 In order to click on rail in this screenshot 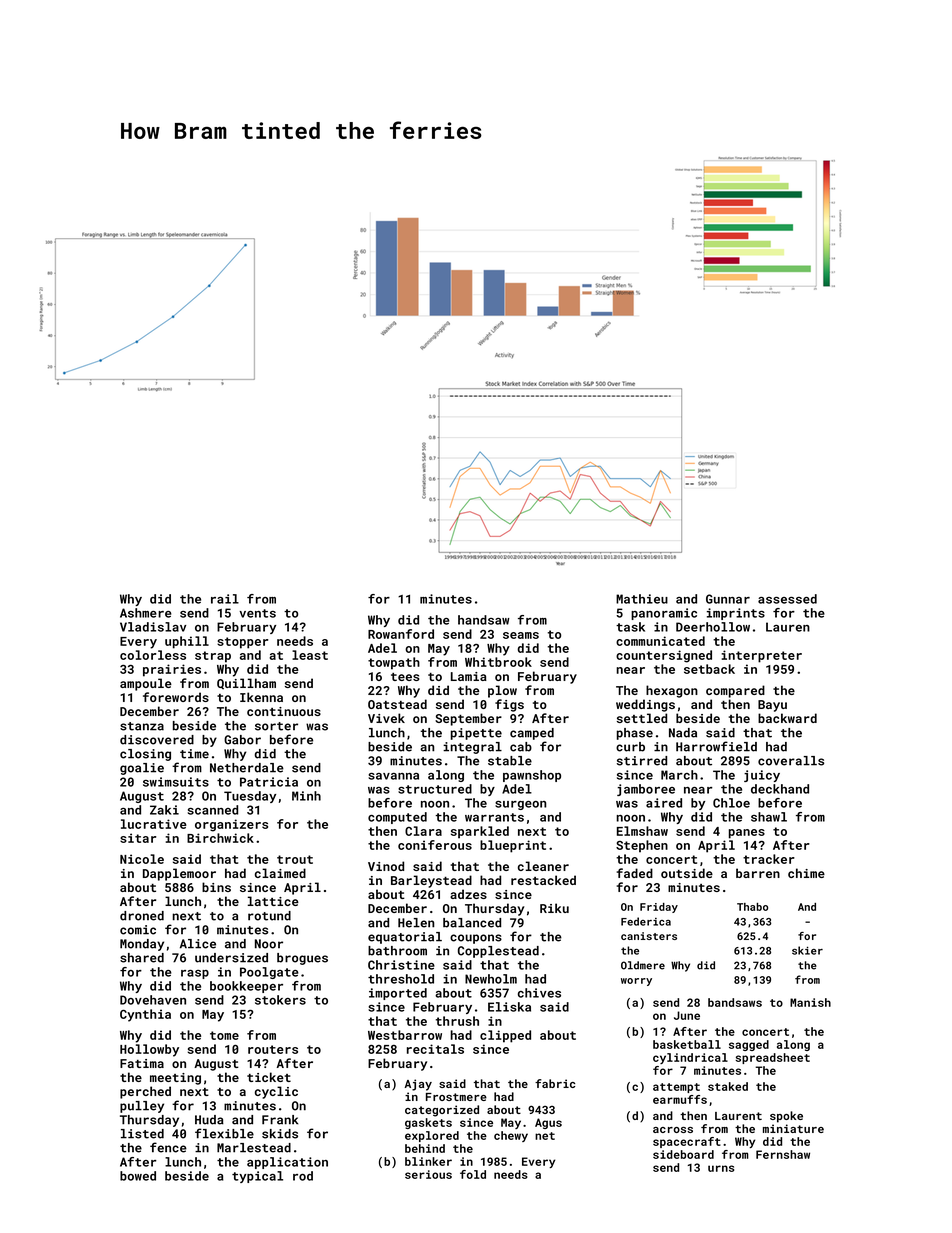, I will do `click(225, 599)`.
